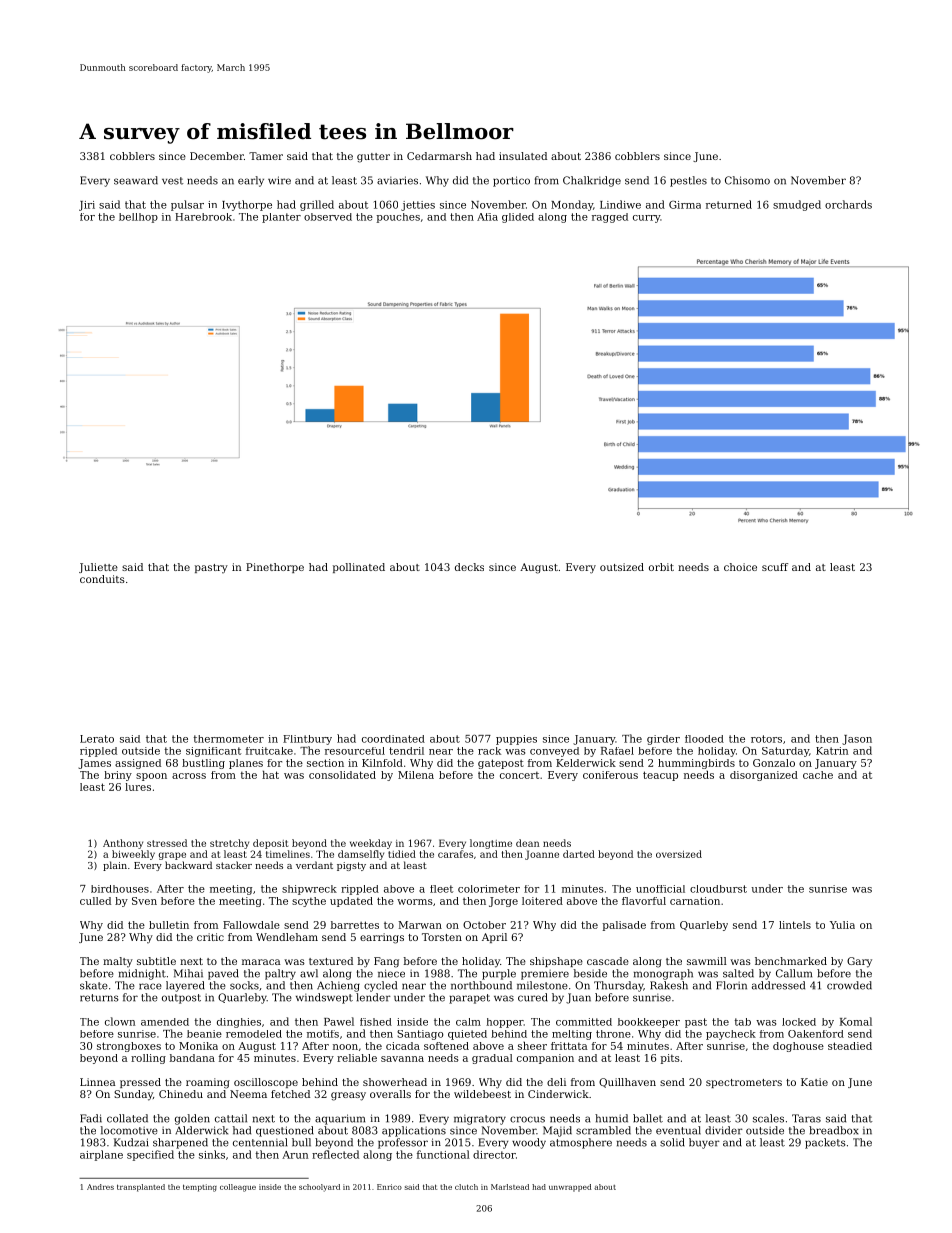 Image resolution: width=952 pixels, height=1233 pixels. Describe the element at coordinates (747, 180) in the page. I see `Chisomo` at that location.
